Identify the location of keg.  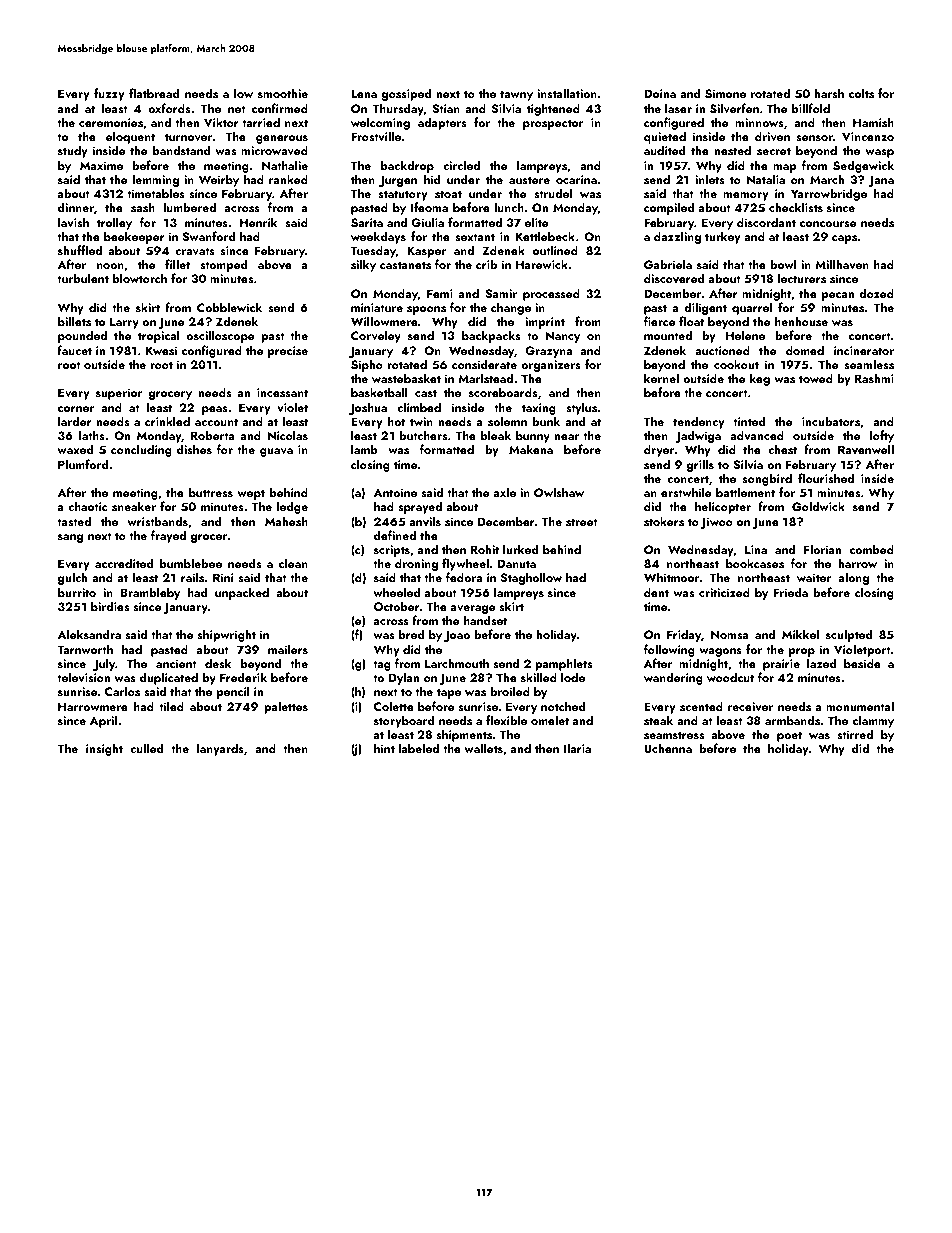
(760, 379).
